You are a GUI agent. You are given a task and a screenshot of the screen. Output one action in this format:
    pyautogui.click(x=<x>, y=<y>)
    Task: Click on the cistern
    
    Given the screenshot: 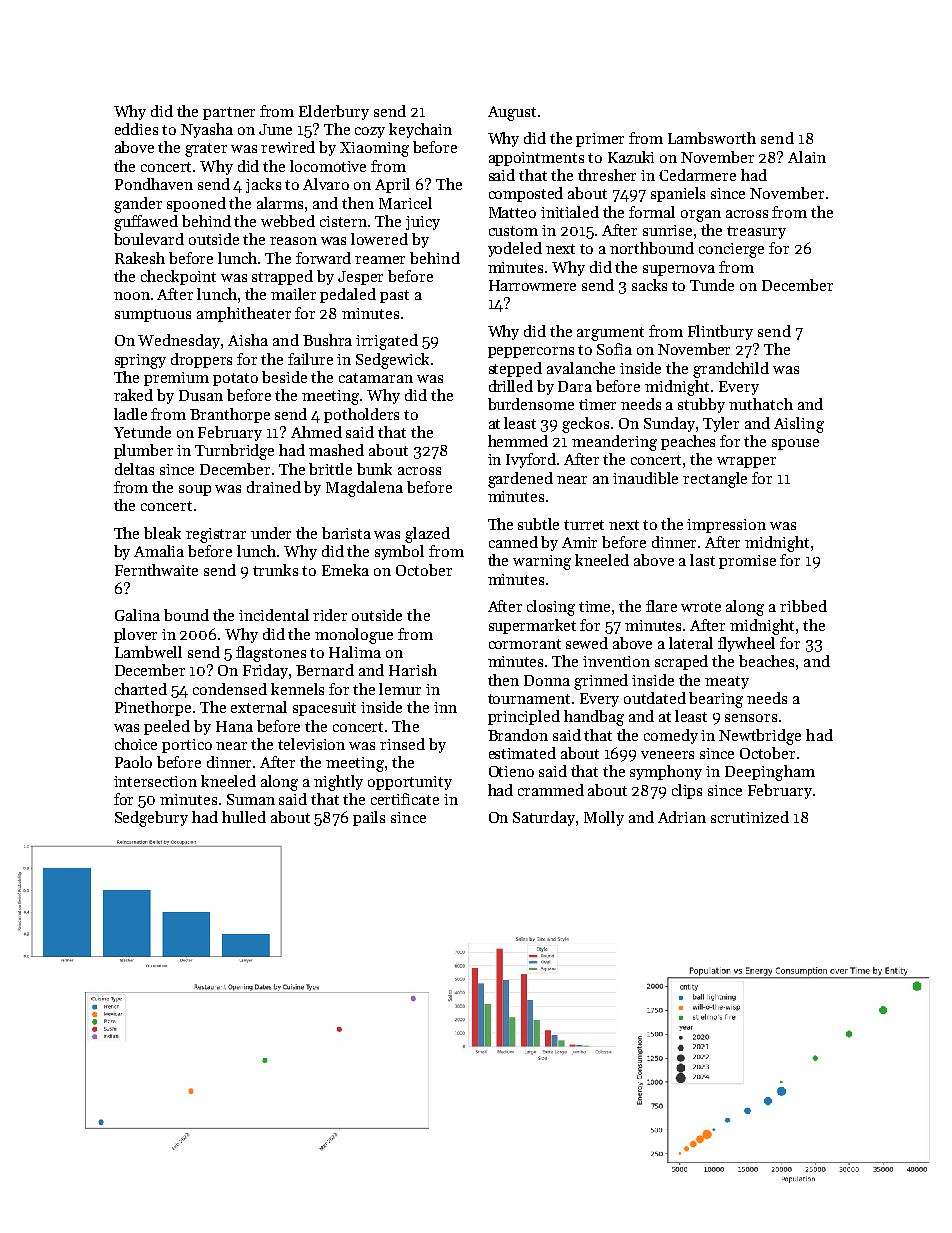 What is the action you would take?
    pyautogui.click(x=343, y=221)
